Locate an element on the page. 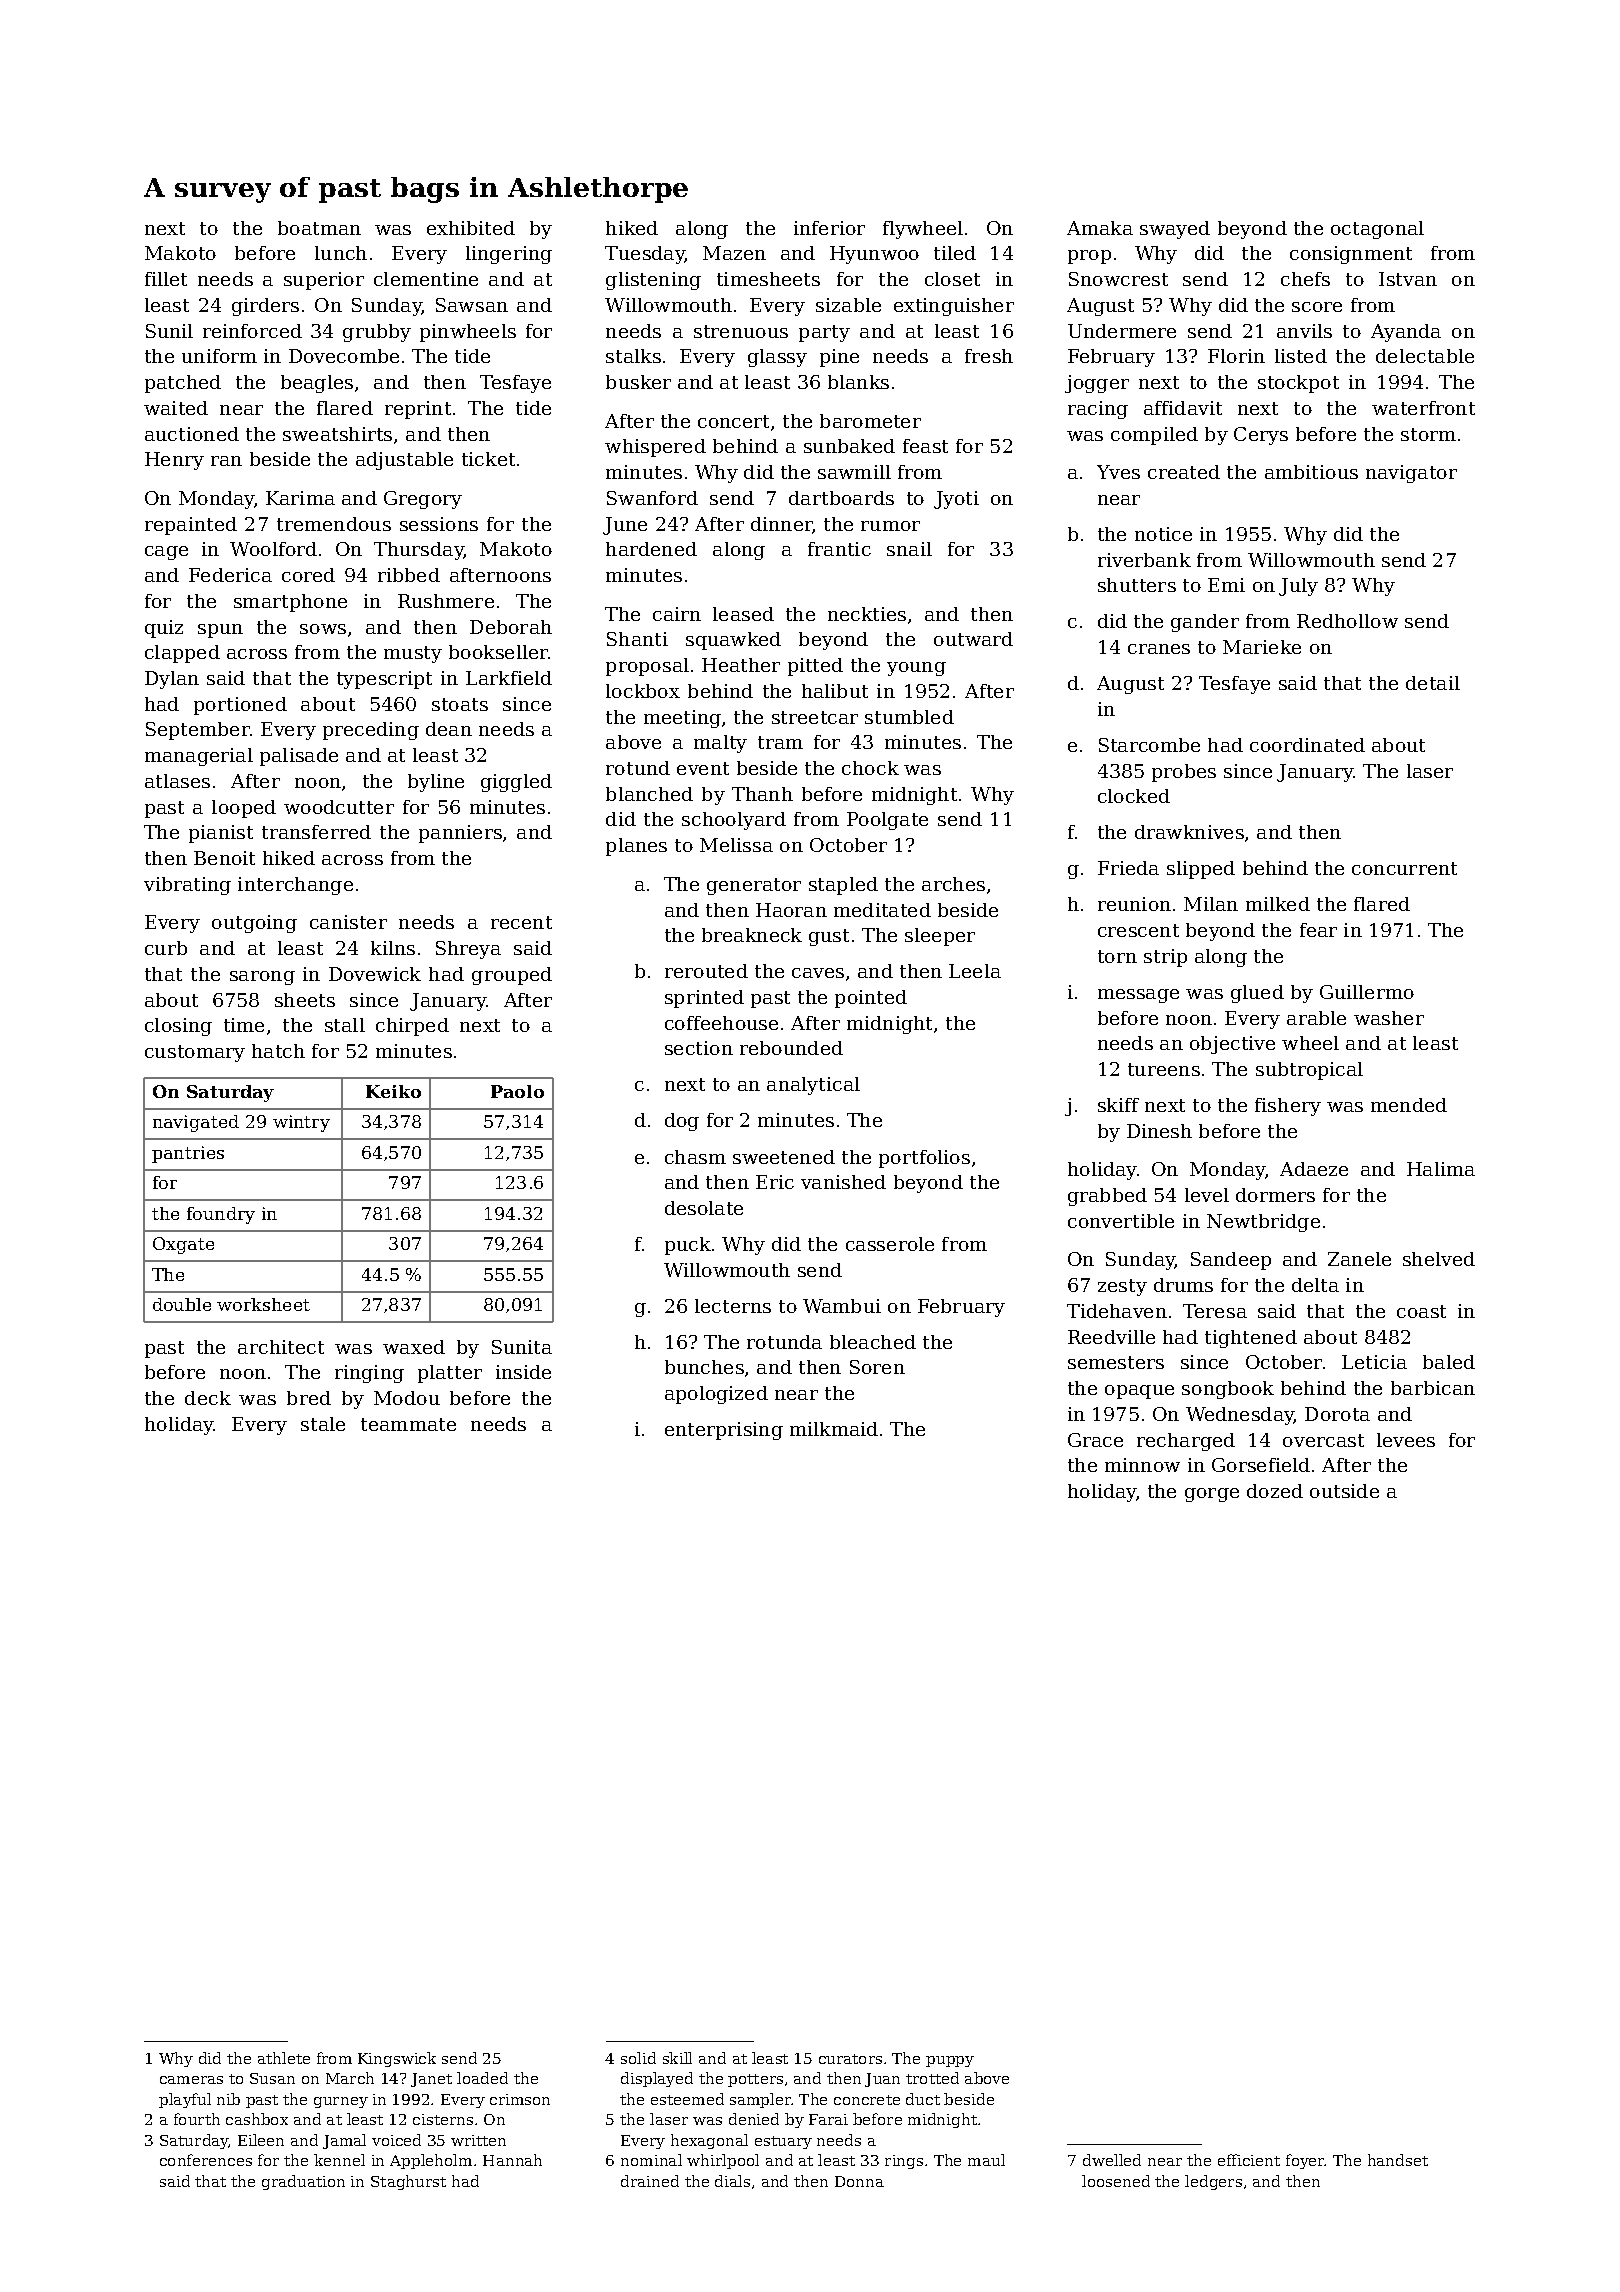 This document has height=2292, width=1620. puppy is located at coordinates (950, 2061).
